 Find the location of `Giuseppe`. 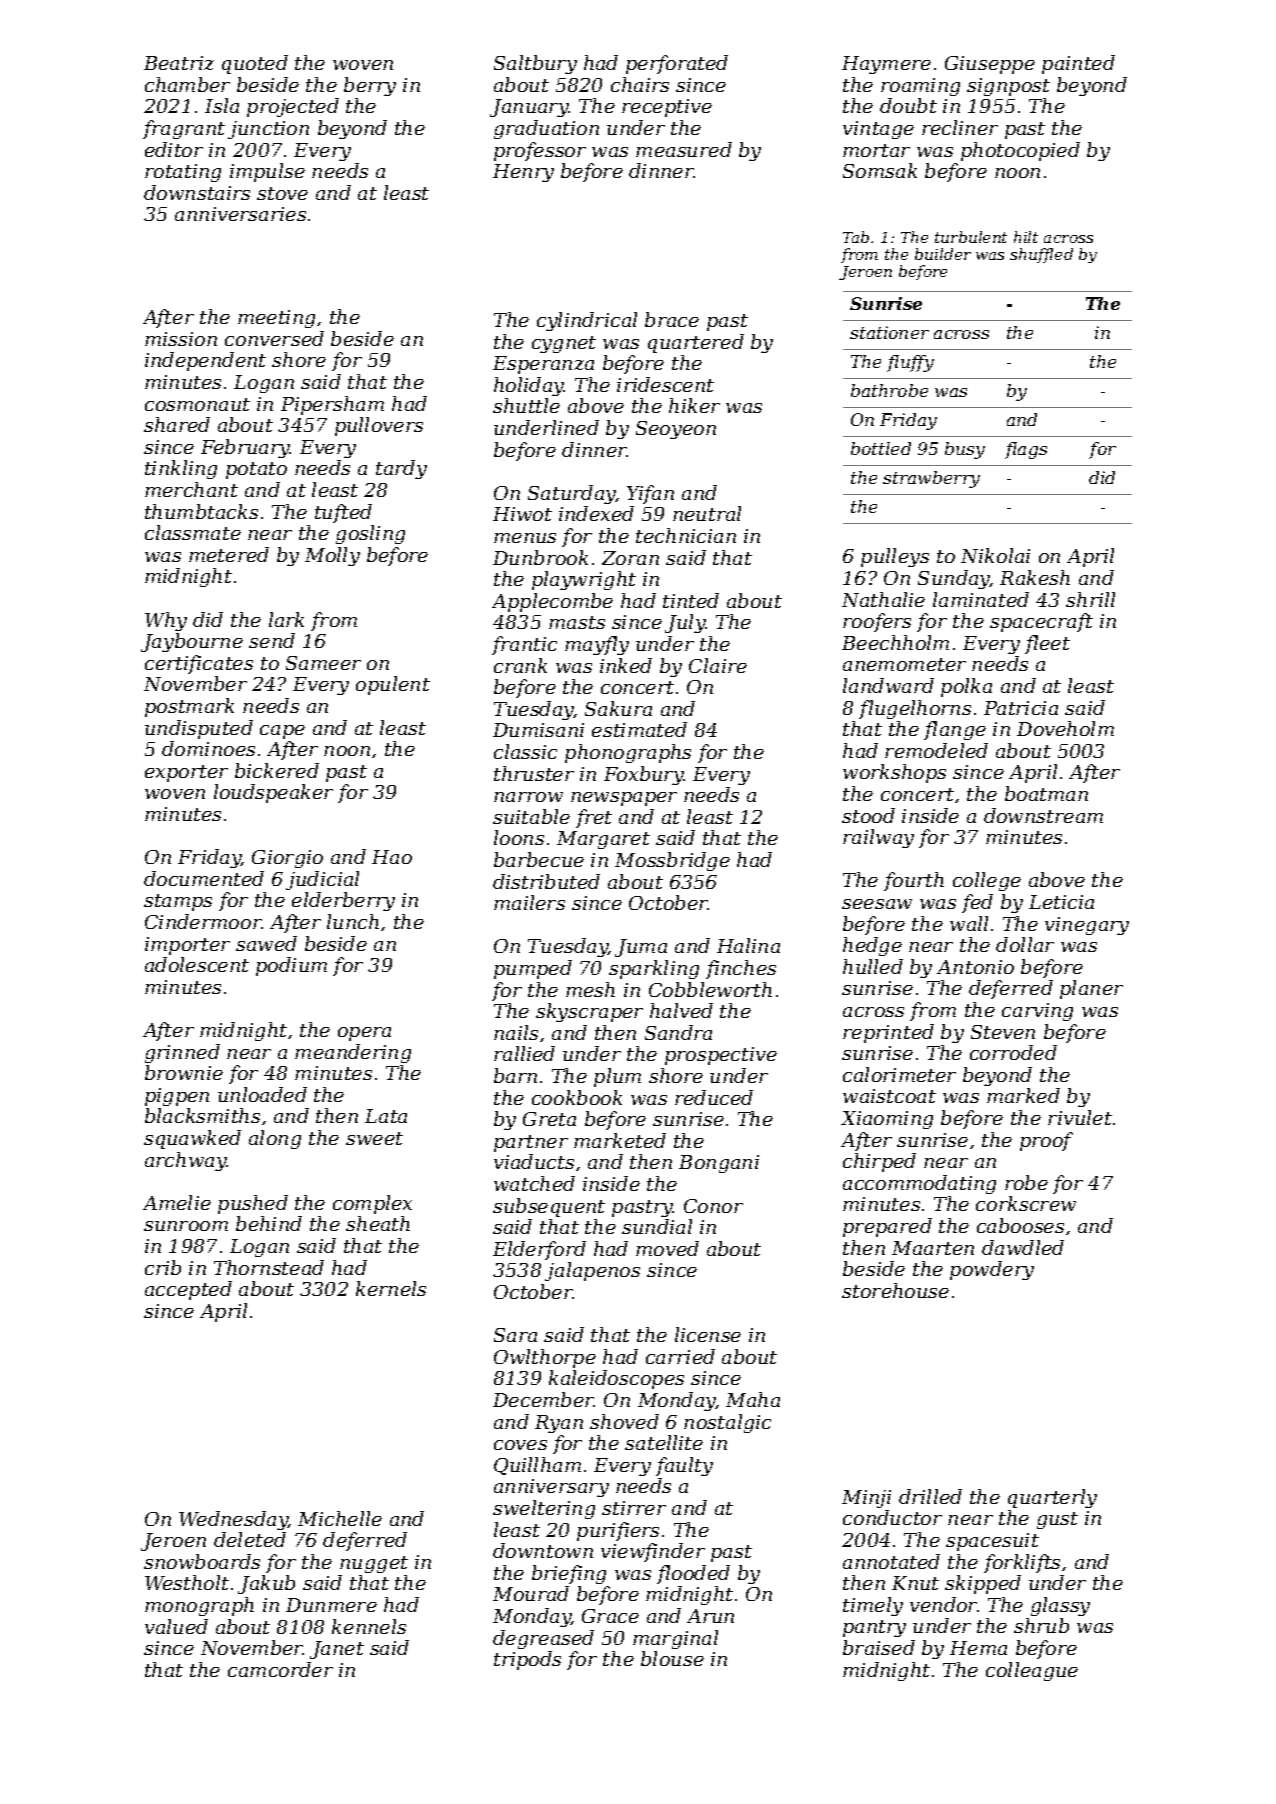

Giuseppe is located at coordinates (990, 65).
